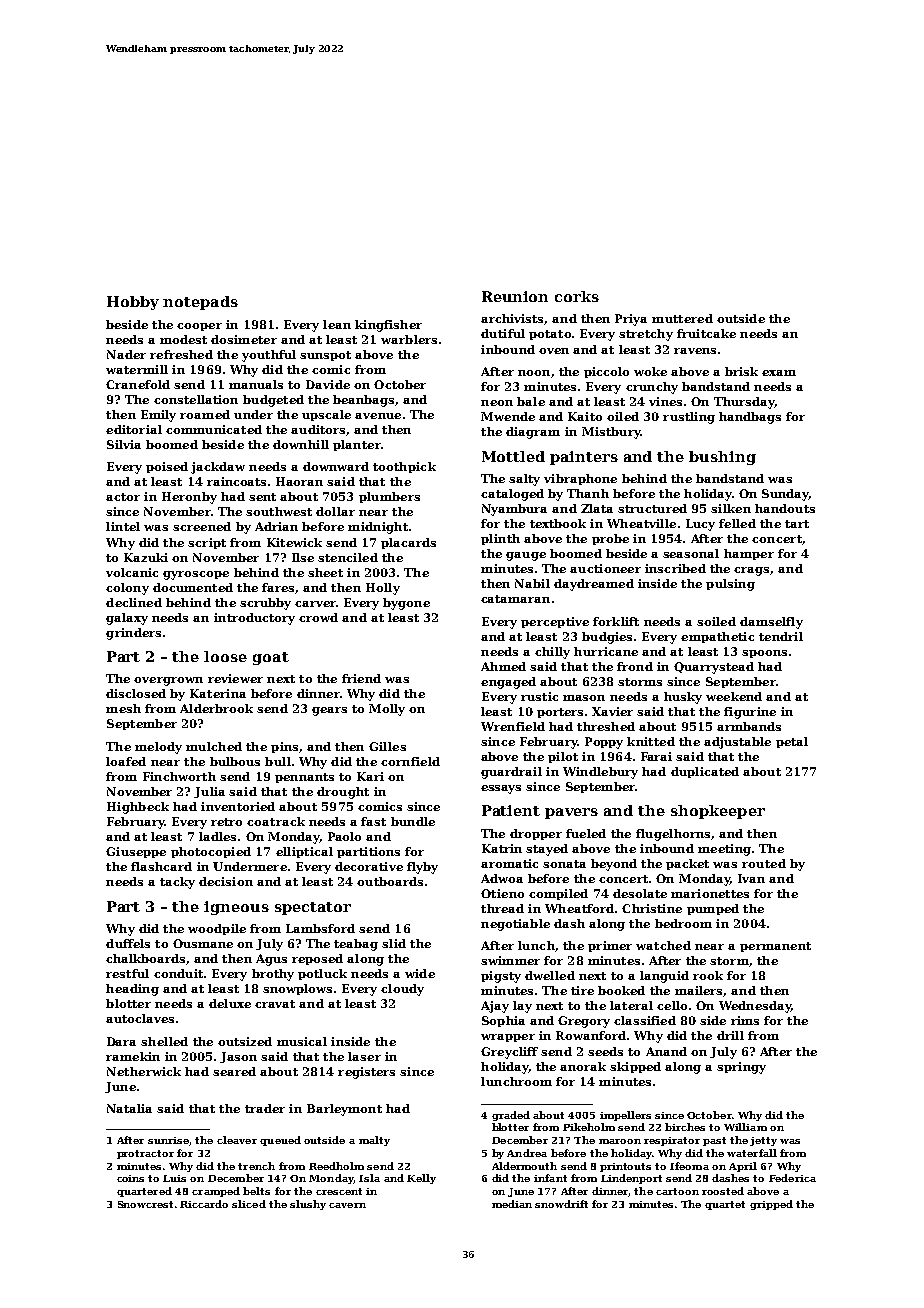  I want to click on bygone, so click(406, 604).
